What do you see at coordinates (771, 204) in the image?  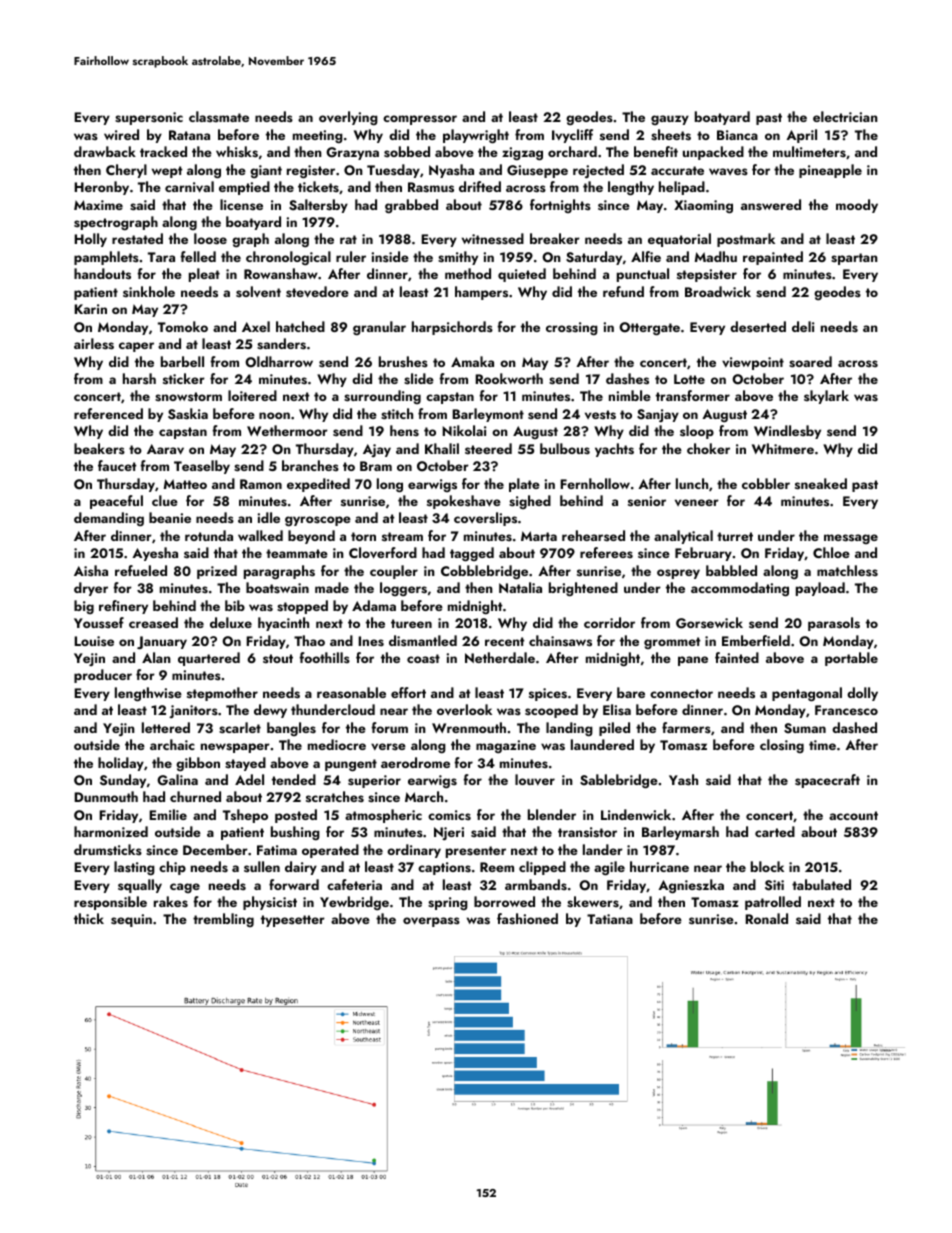 I see `answered` at bounding box center [771, 204].
